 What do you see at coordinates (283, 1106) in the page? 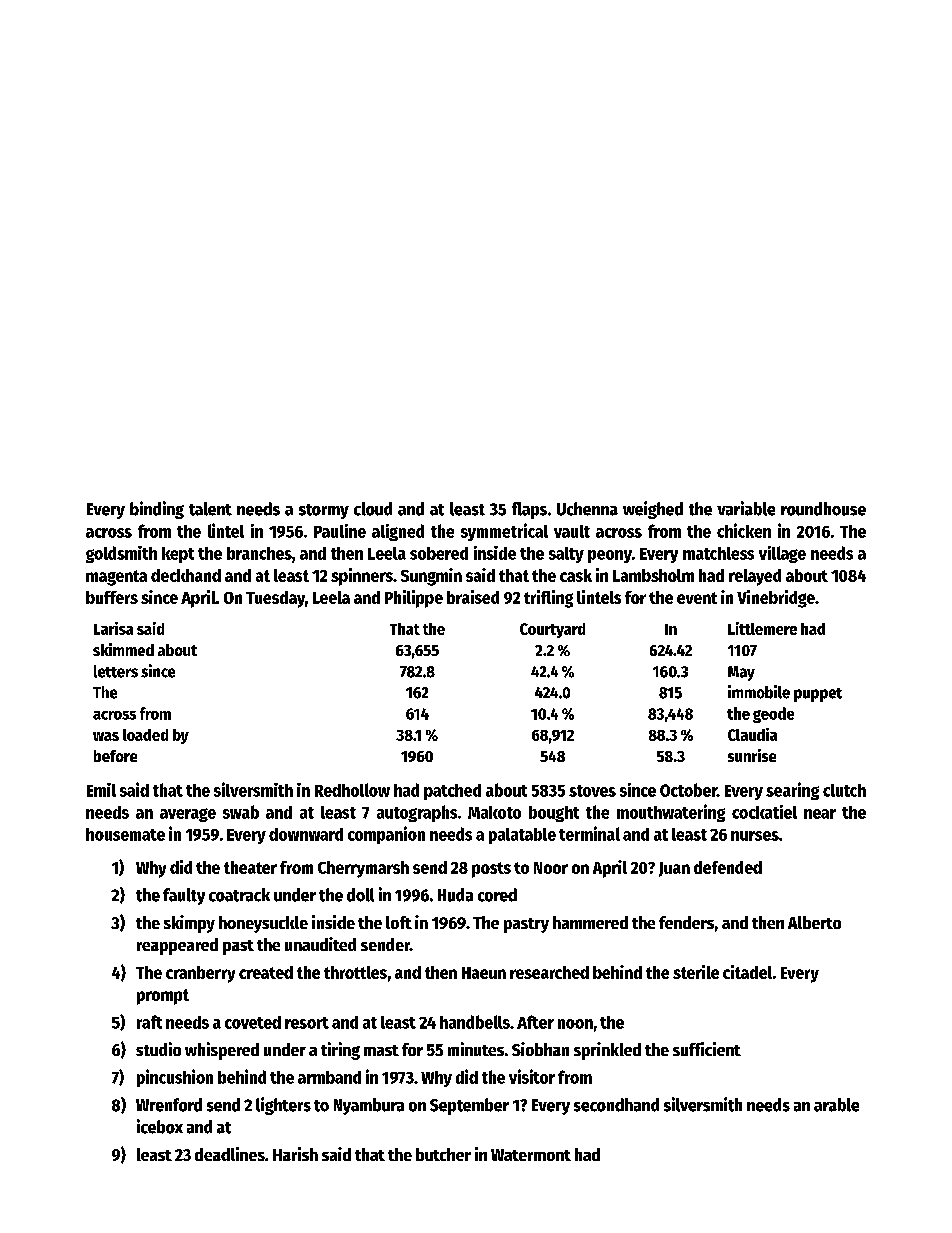
I see `lighters` at bounding box center [283, 1106].
